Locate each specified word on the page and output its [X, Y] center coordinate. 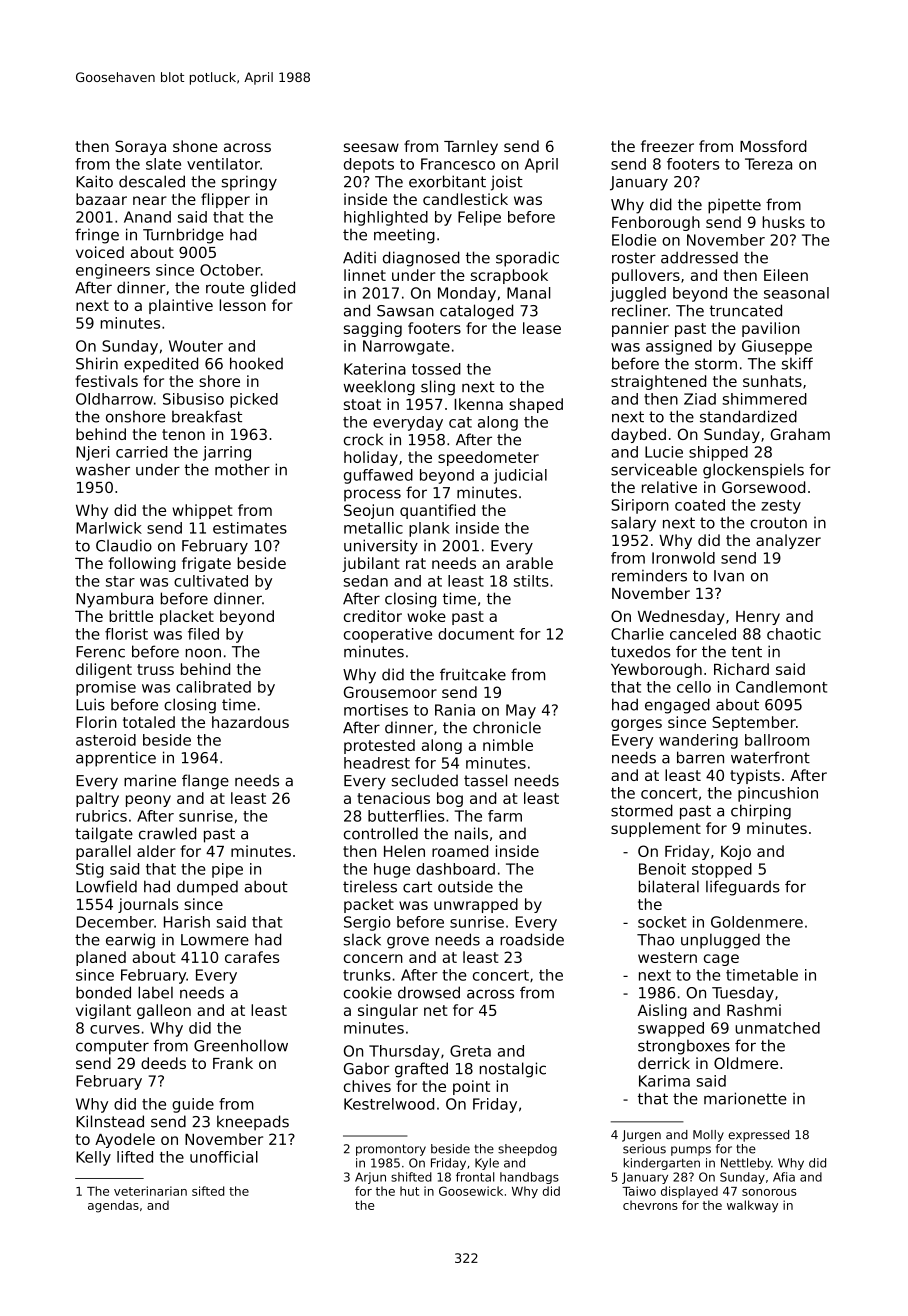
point [471, 1087]
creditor [373, 616]
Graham [800, 434]
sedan [366, 581]
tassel [485, 780]
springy [249, 183]
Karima [664, 1081]
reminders [649, 575]
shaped [536, 405]
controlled [381, 833]
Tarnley [471, 147]
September [754, 723]
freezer [667, 146]
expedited [161, 365]
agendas [113, 1206]
